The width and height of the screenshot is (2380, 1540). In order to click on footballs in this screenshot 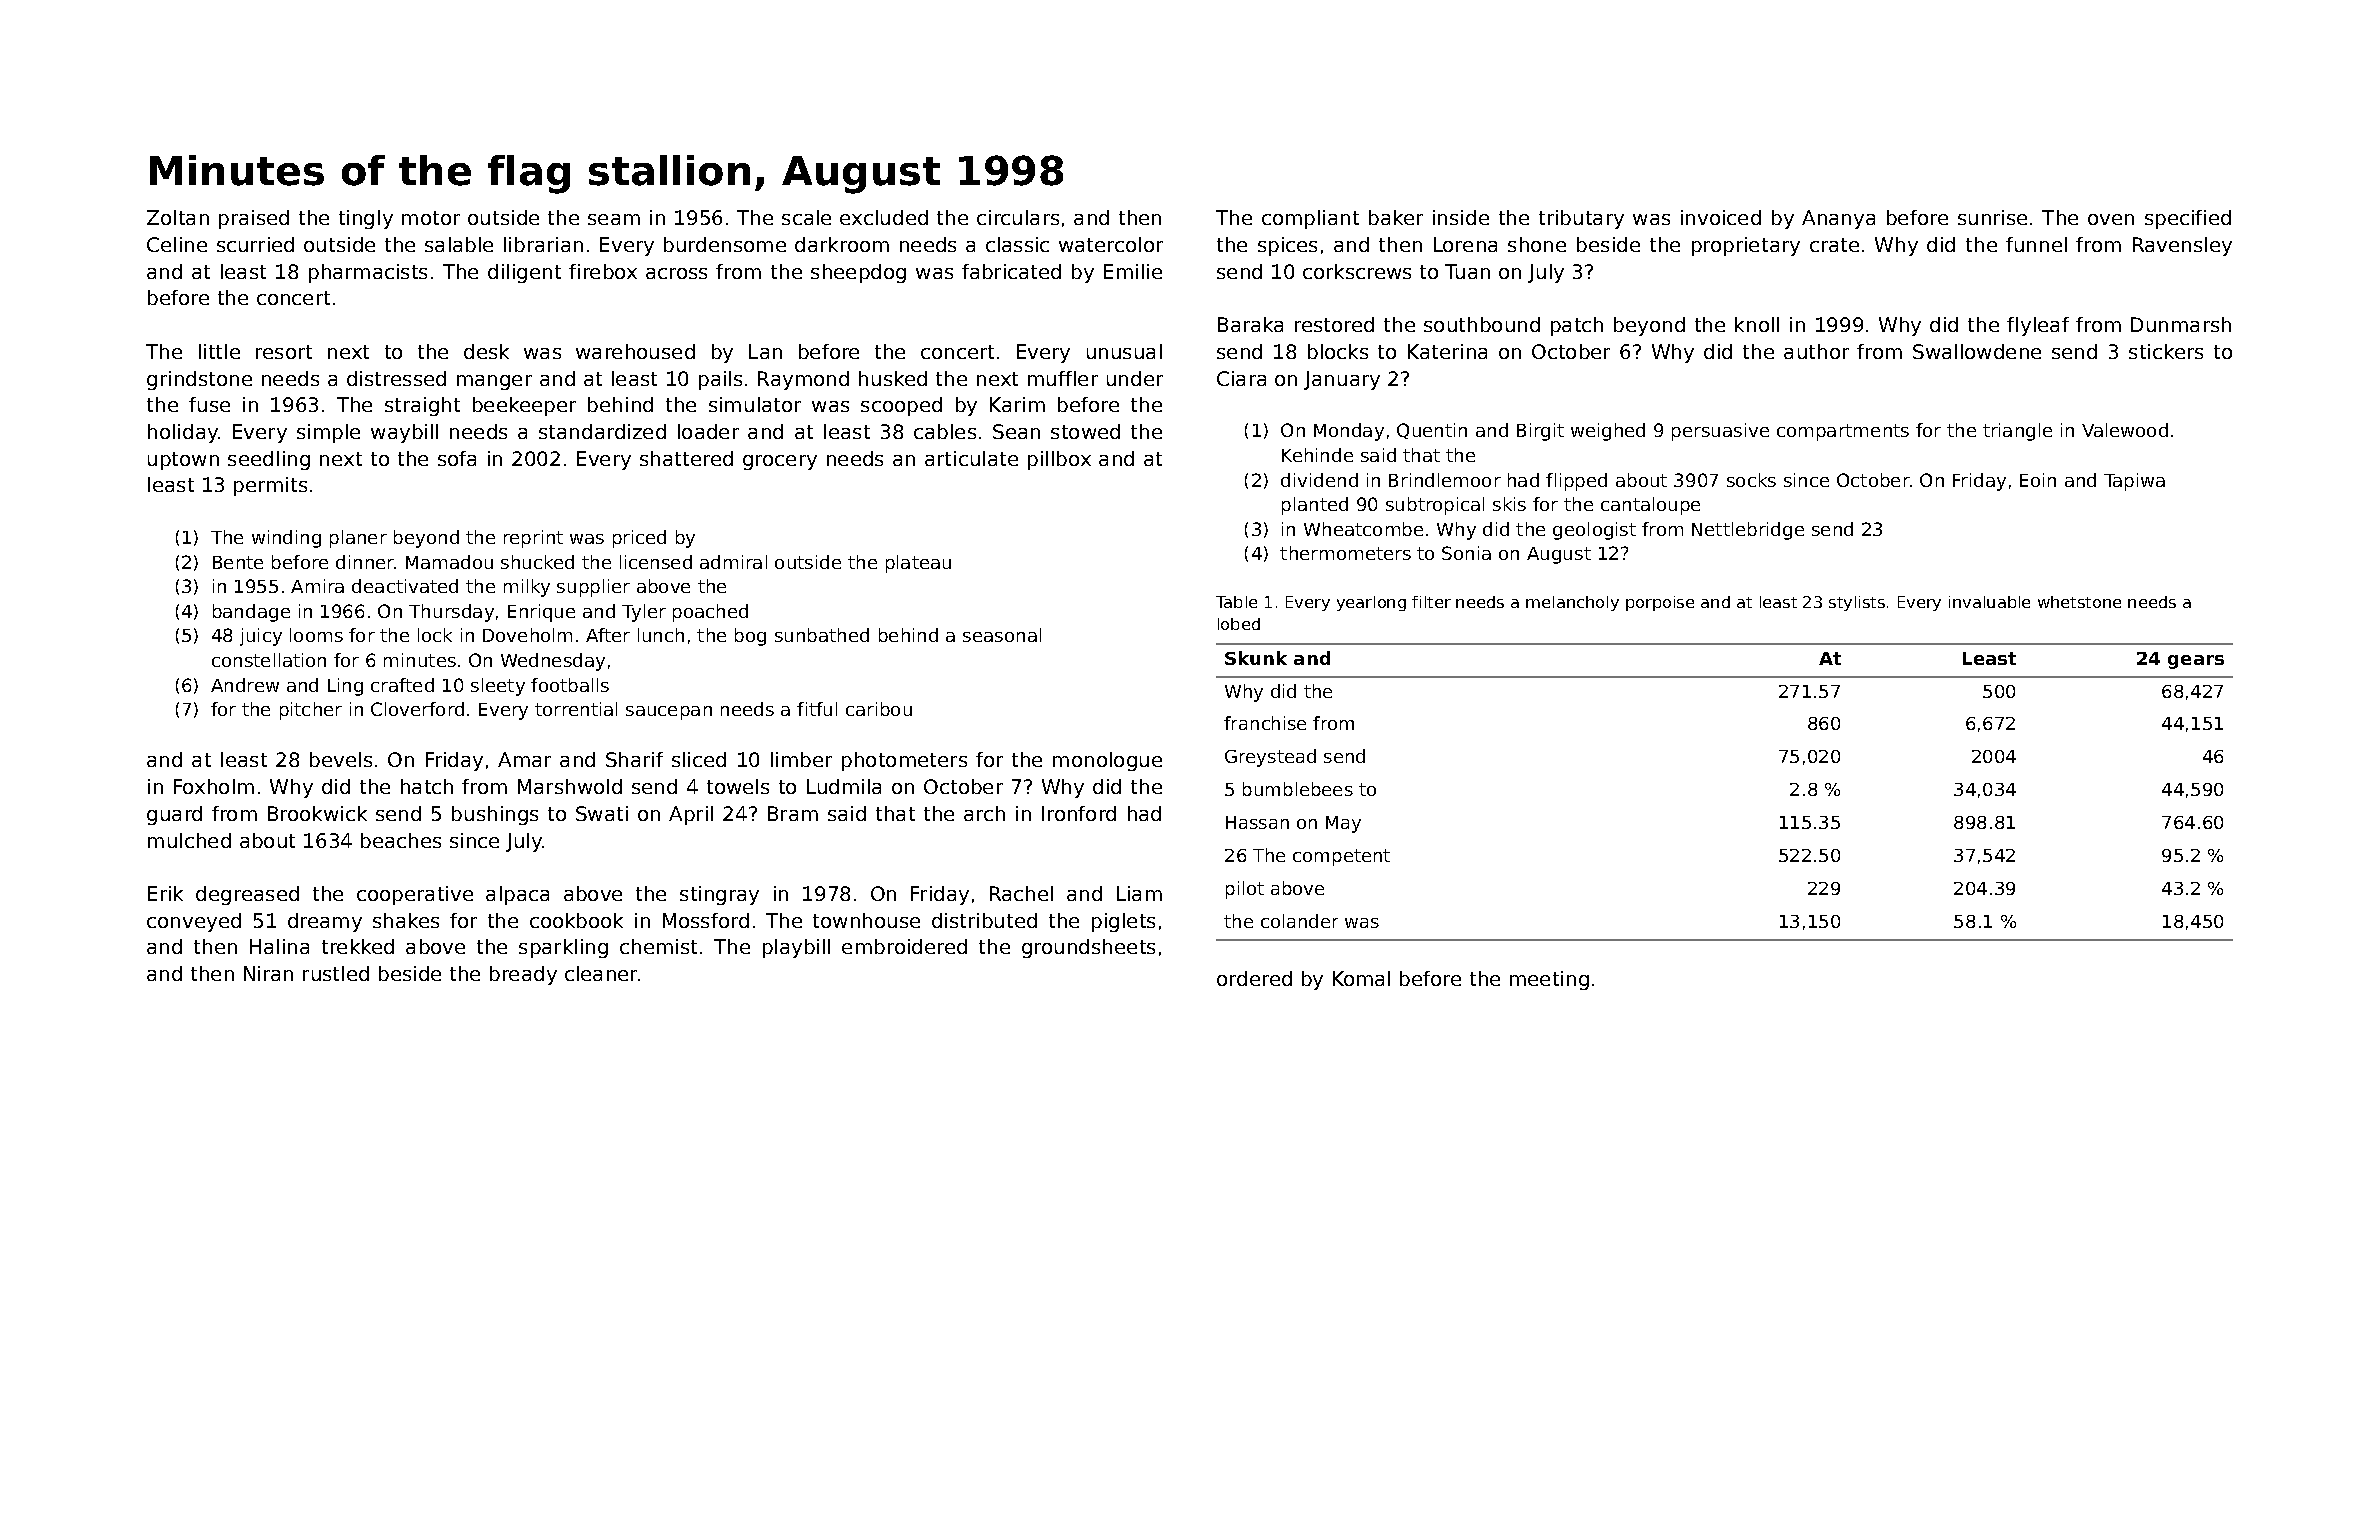, I will do `click(570, 685)`.
